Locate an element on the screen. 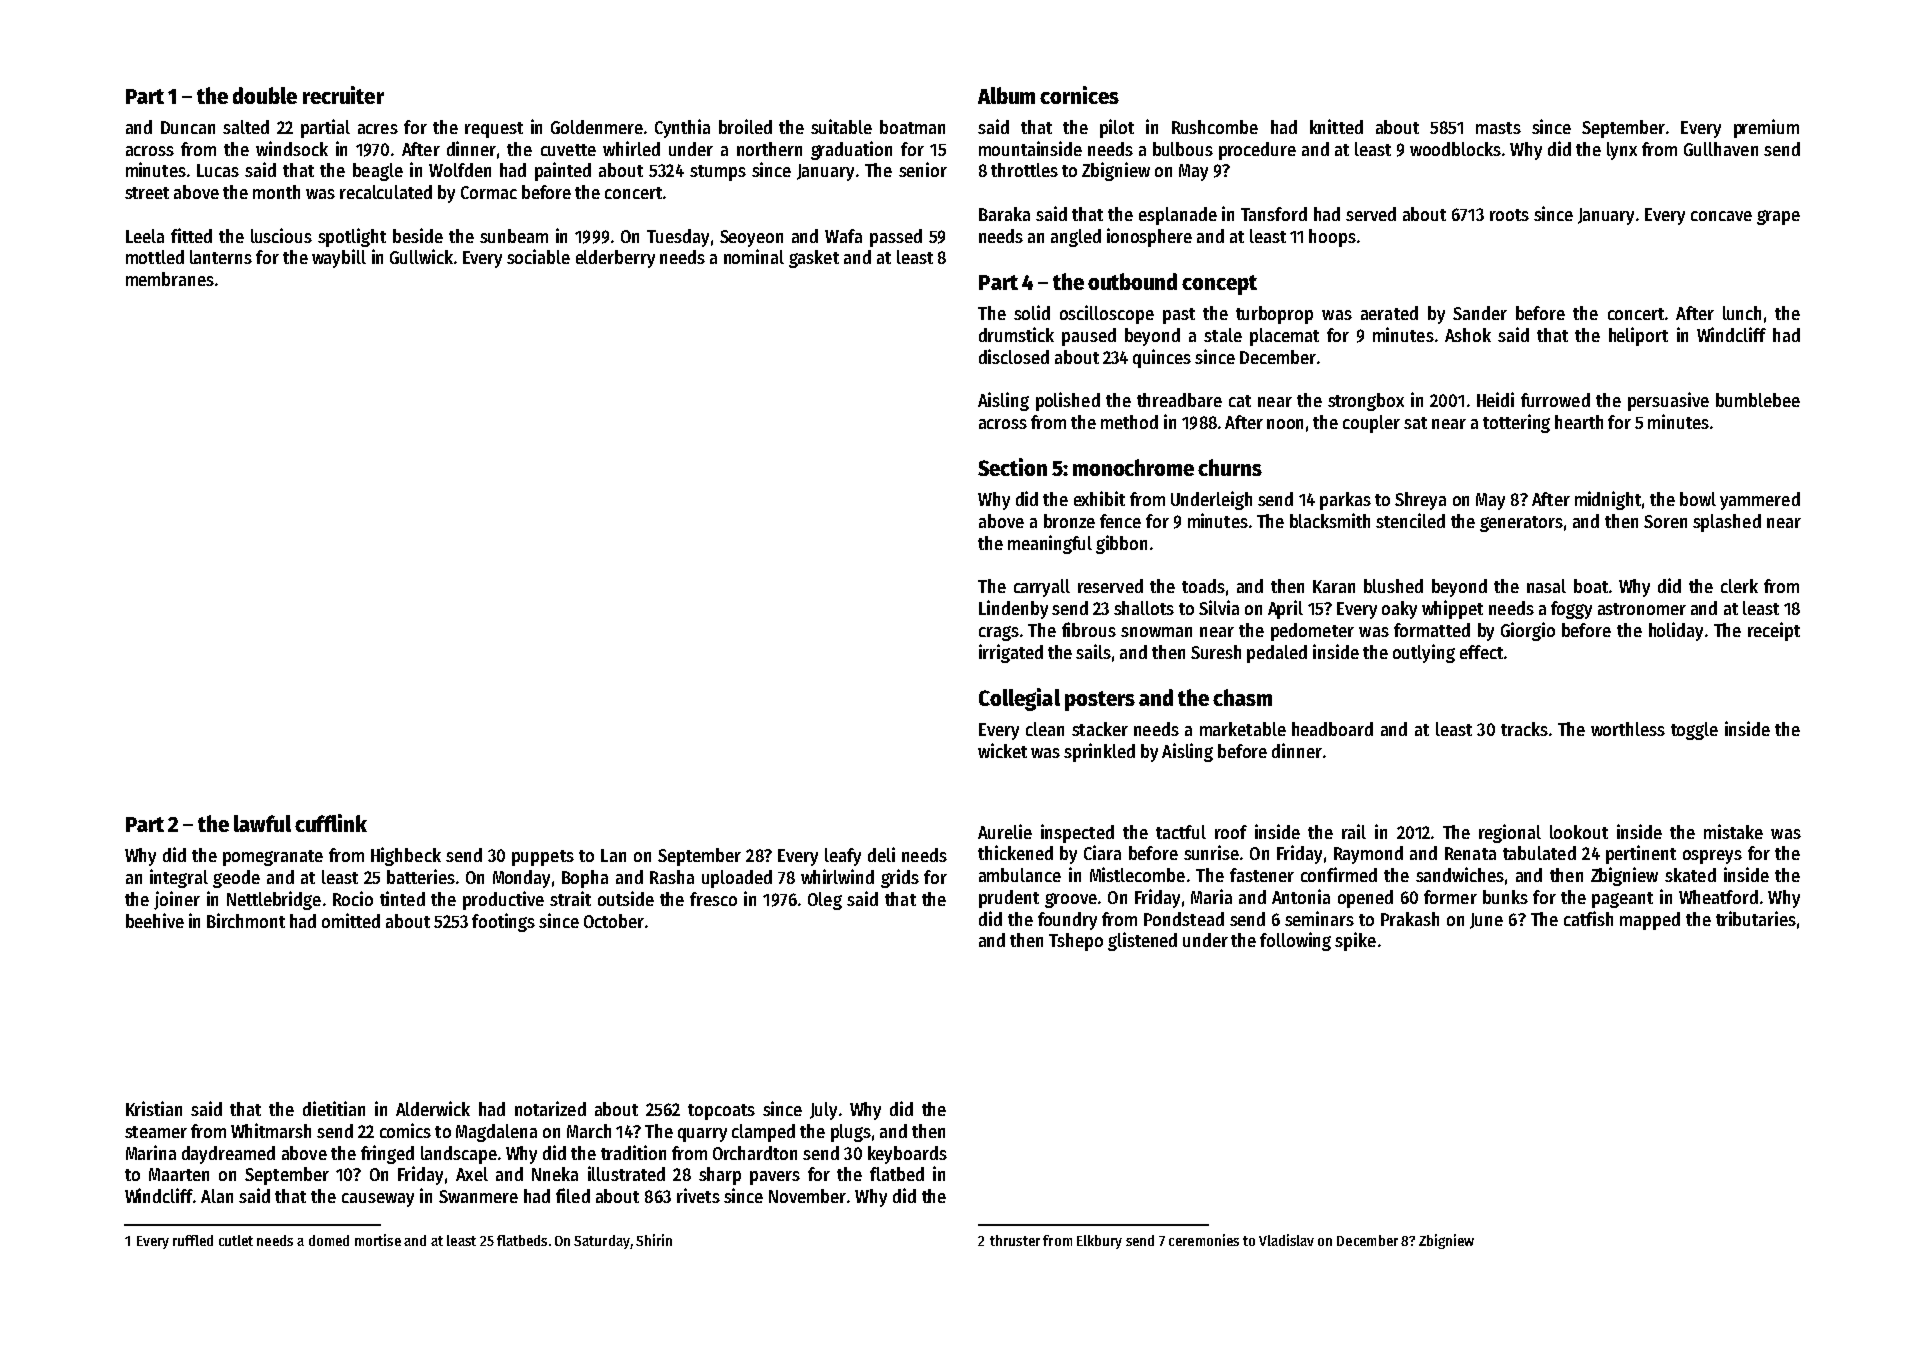  membranes is located at coordinates (170, 279).
